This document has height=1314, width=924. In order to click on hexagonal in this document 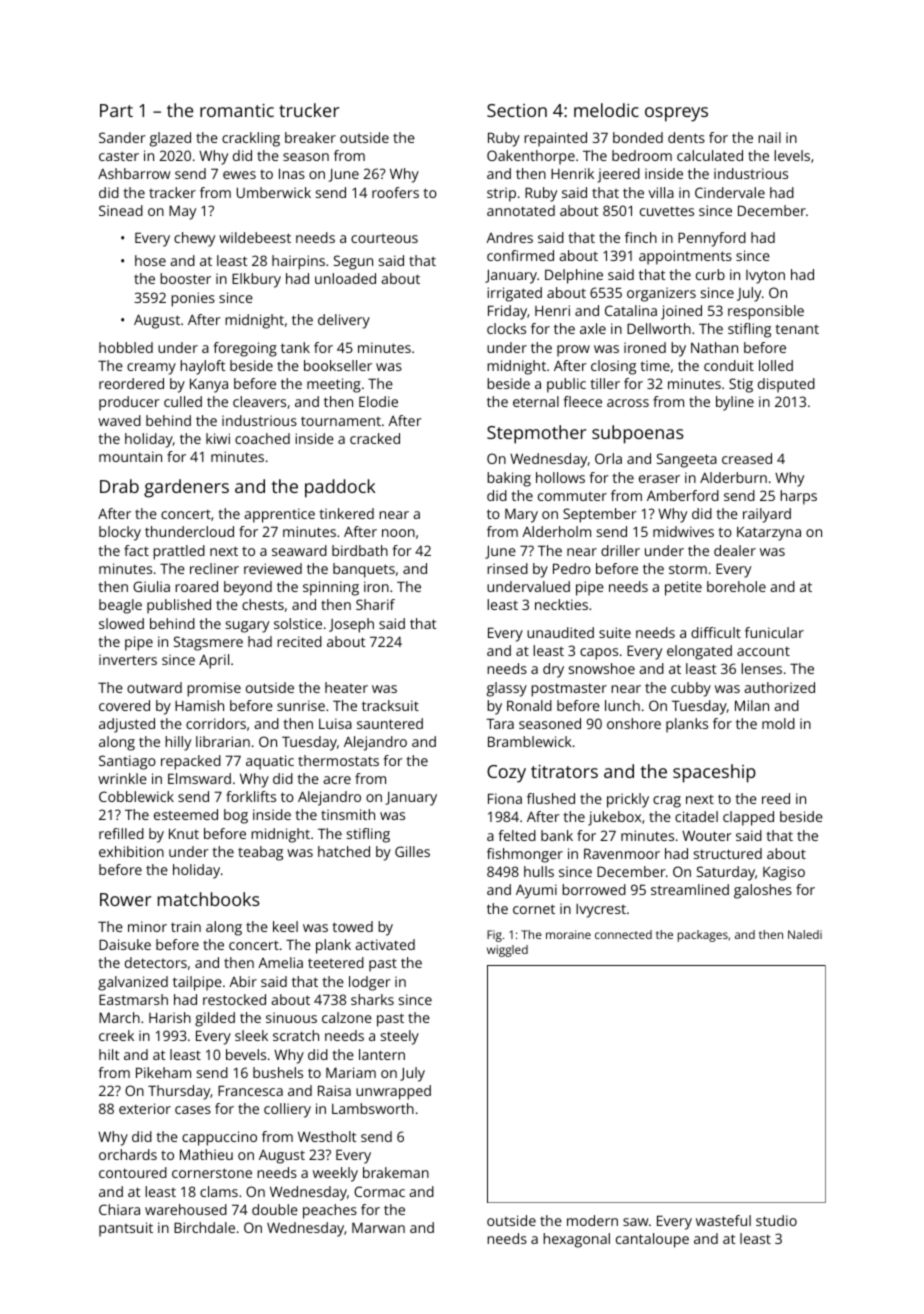, I will do `click(576, 1240)`.
